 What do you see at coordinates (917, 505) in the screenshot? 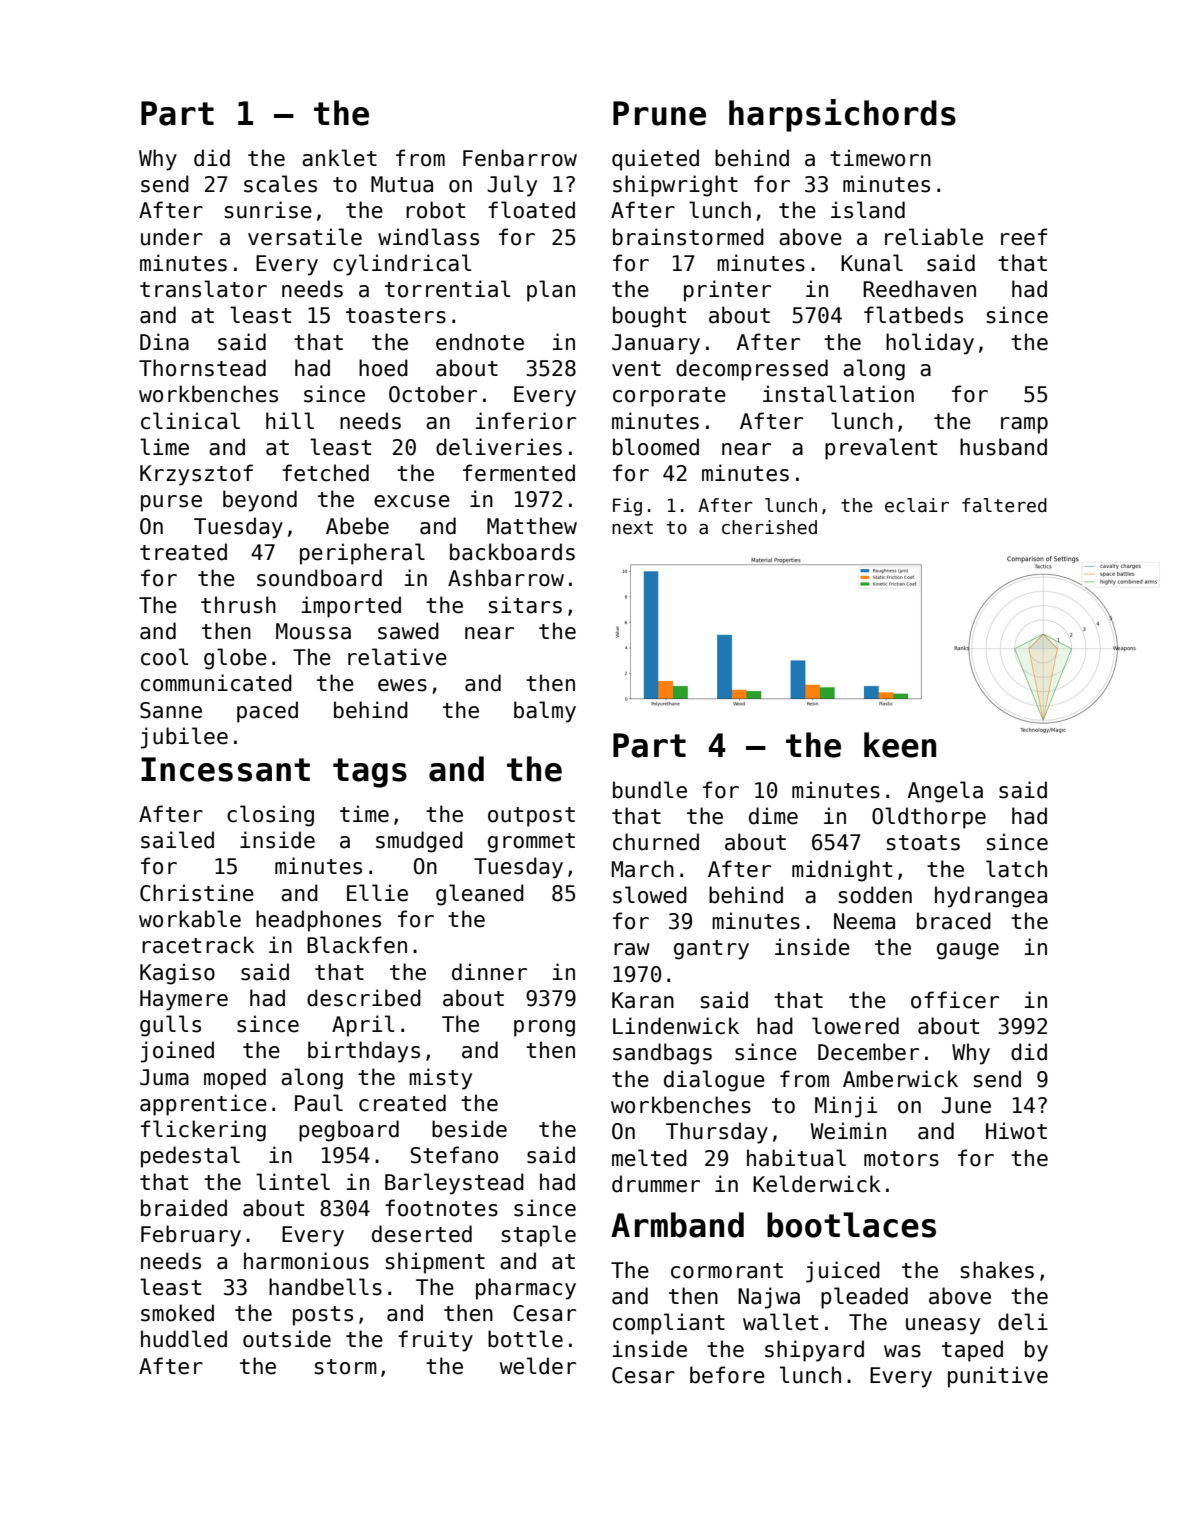
I see `eclair` at bounding box center [917, 505].
